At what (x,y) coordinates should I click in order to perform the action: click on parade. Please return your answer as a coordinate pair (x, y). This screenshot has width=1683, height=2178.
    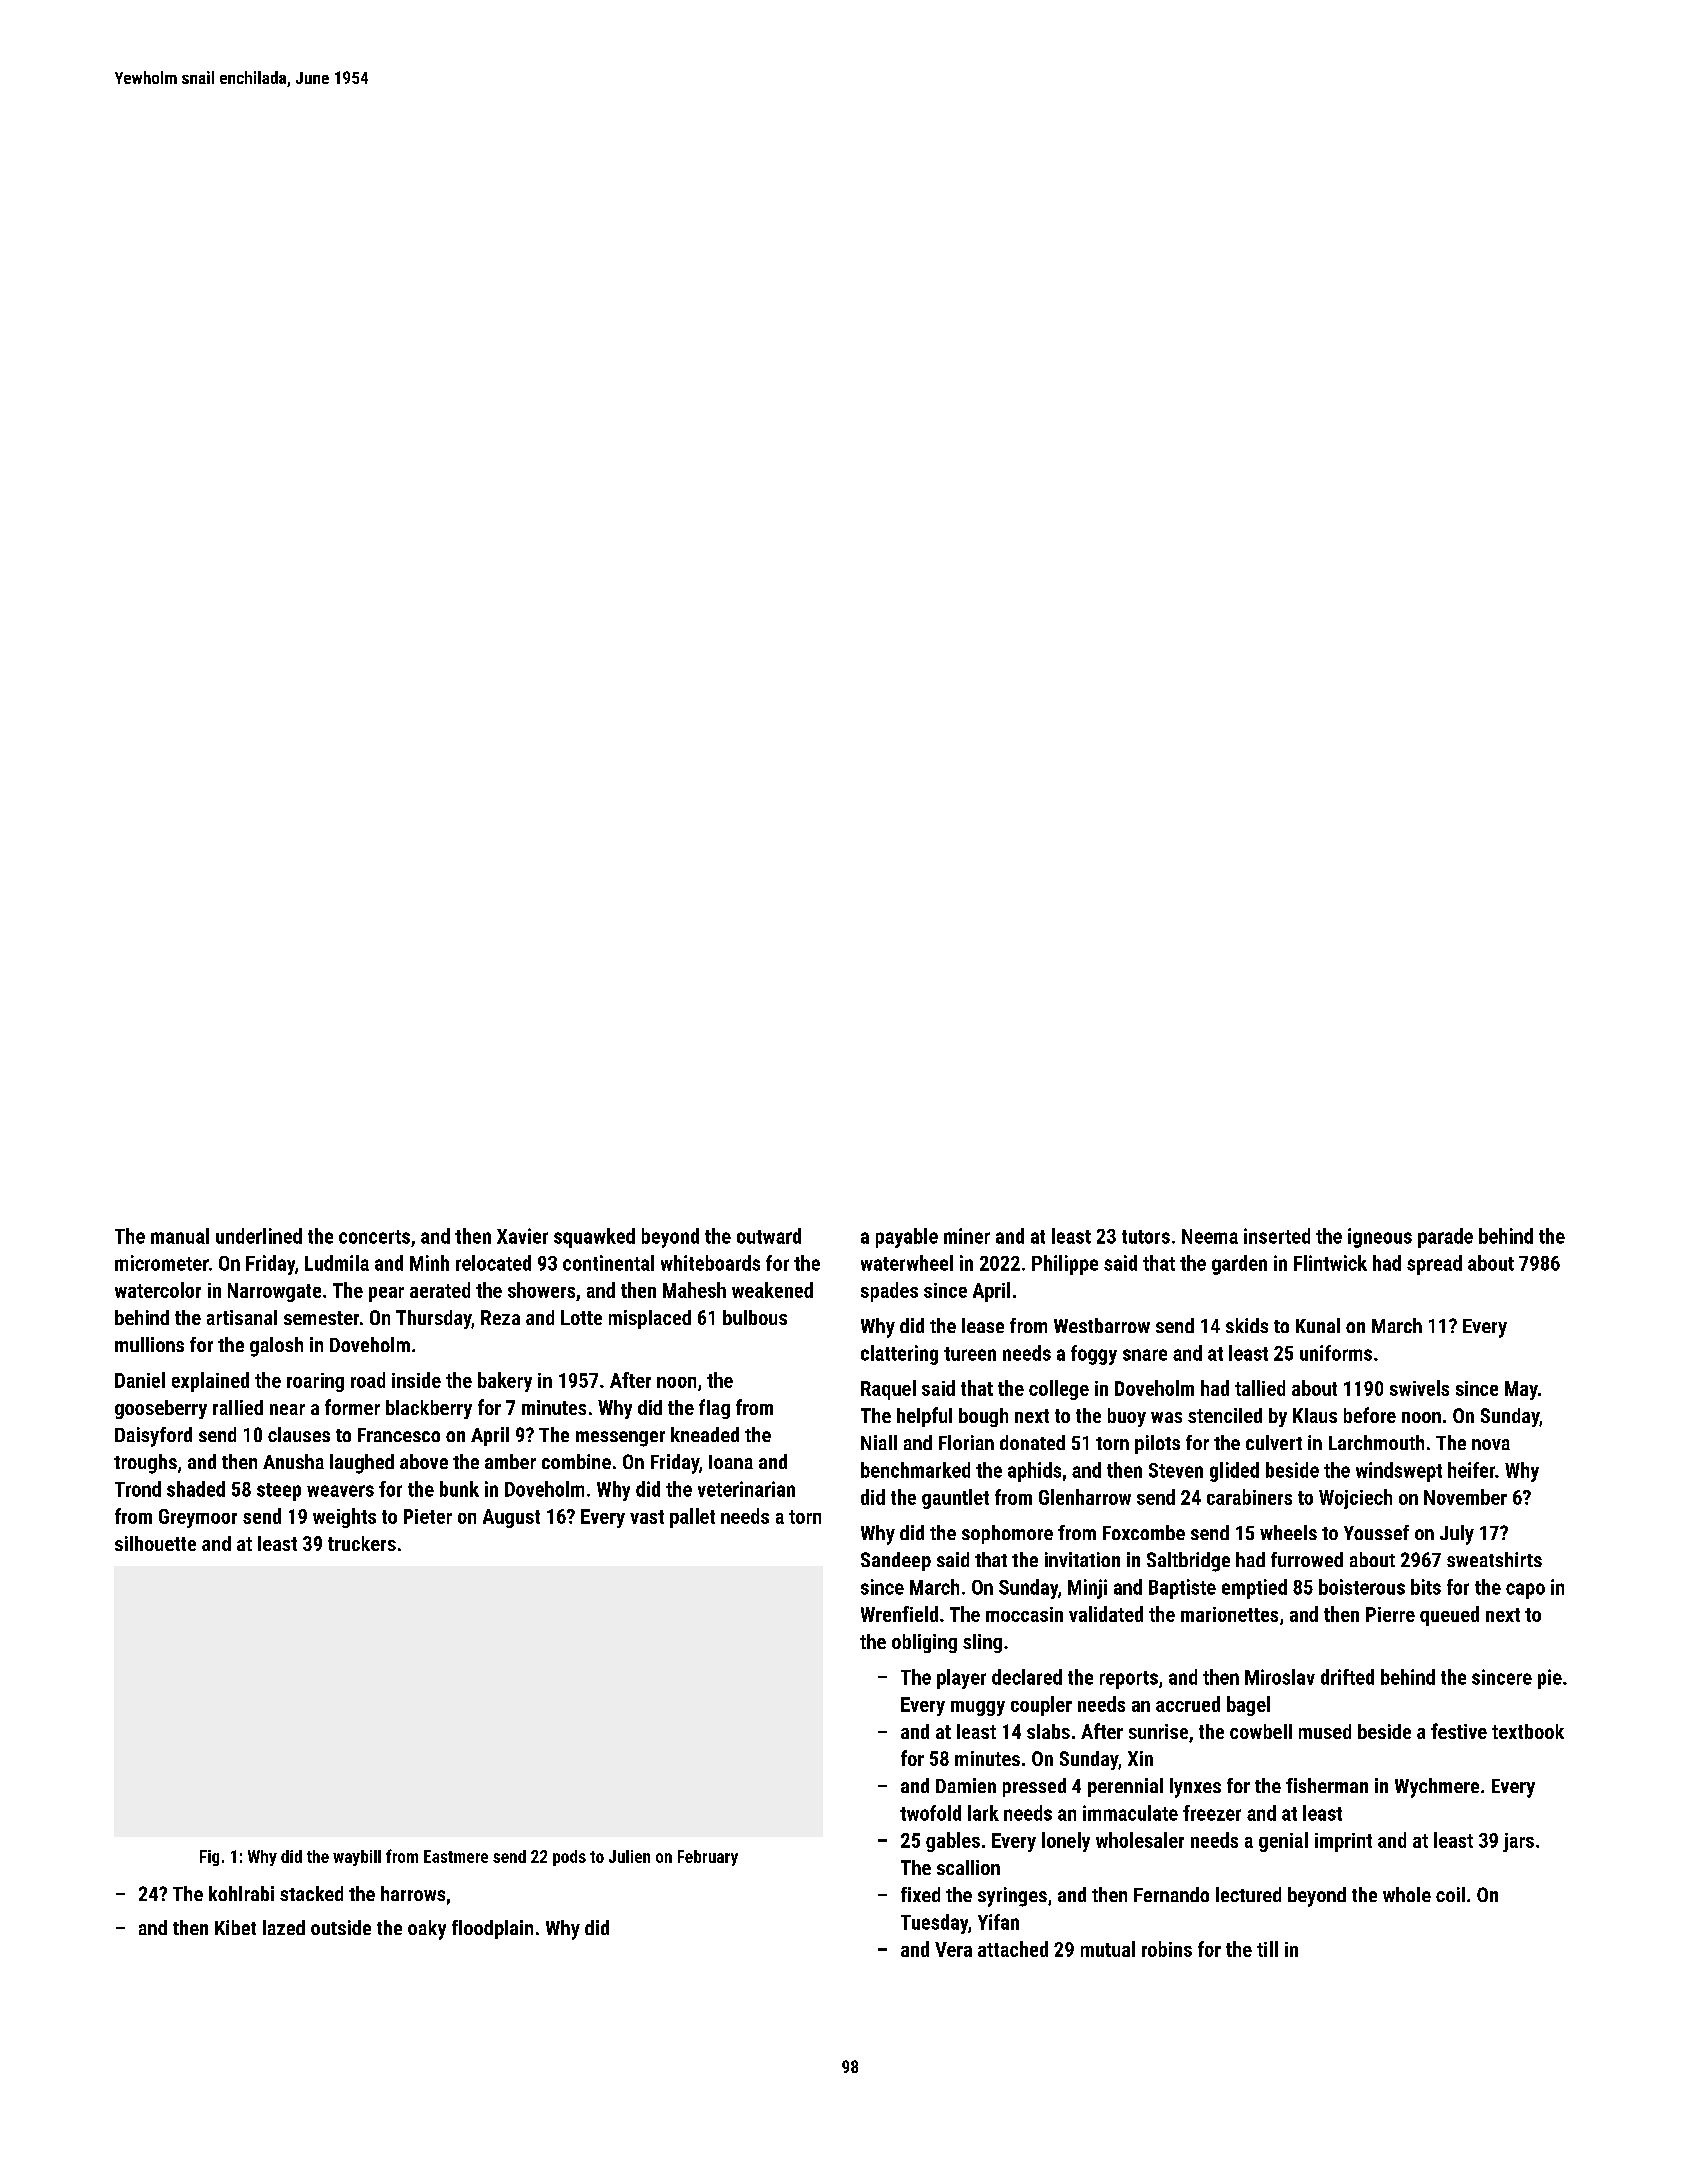
    Looking at the image, I should click on (1445, 1238).
